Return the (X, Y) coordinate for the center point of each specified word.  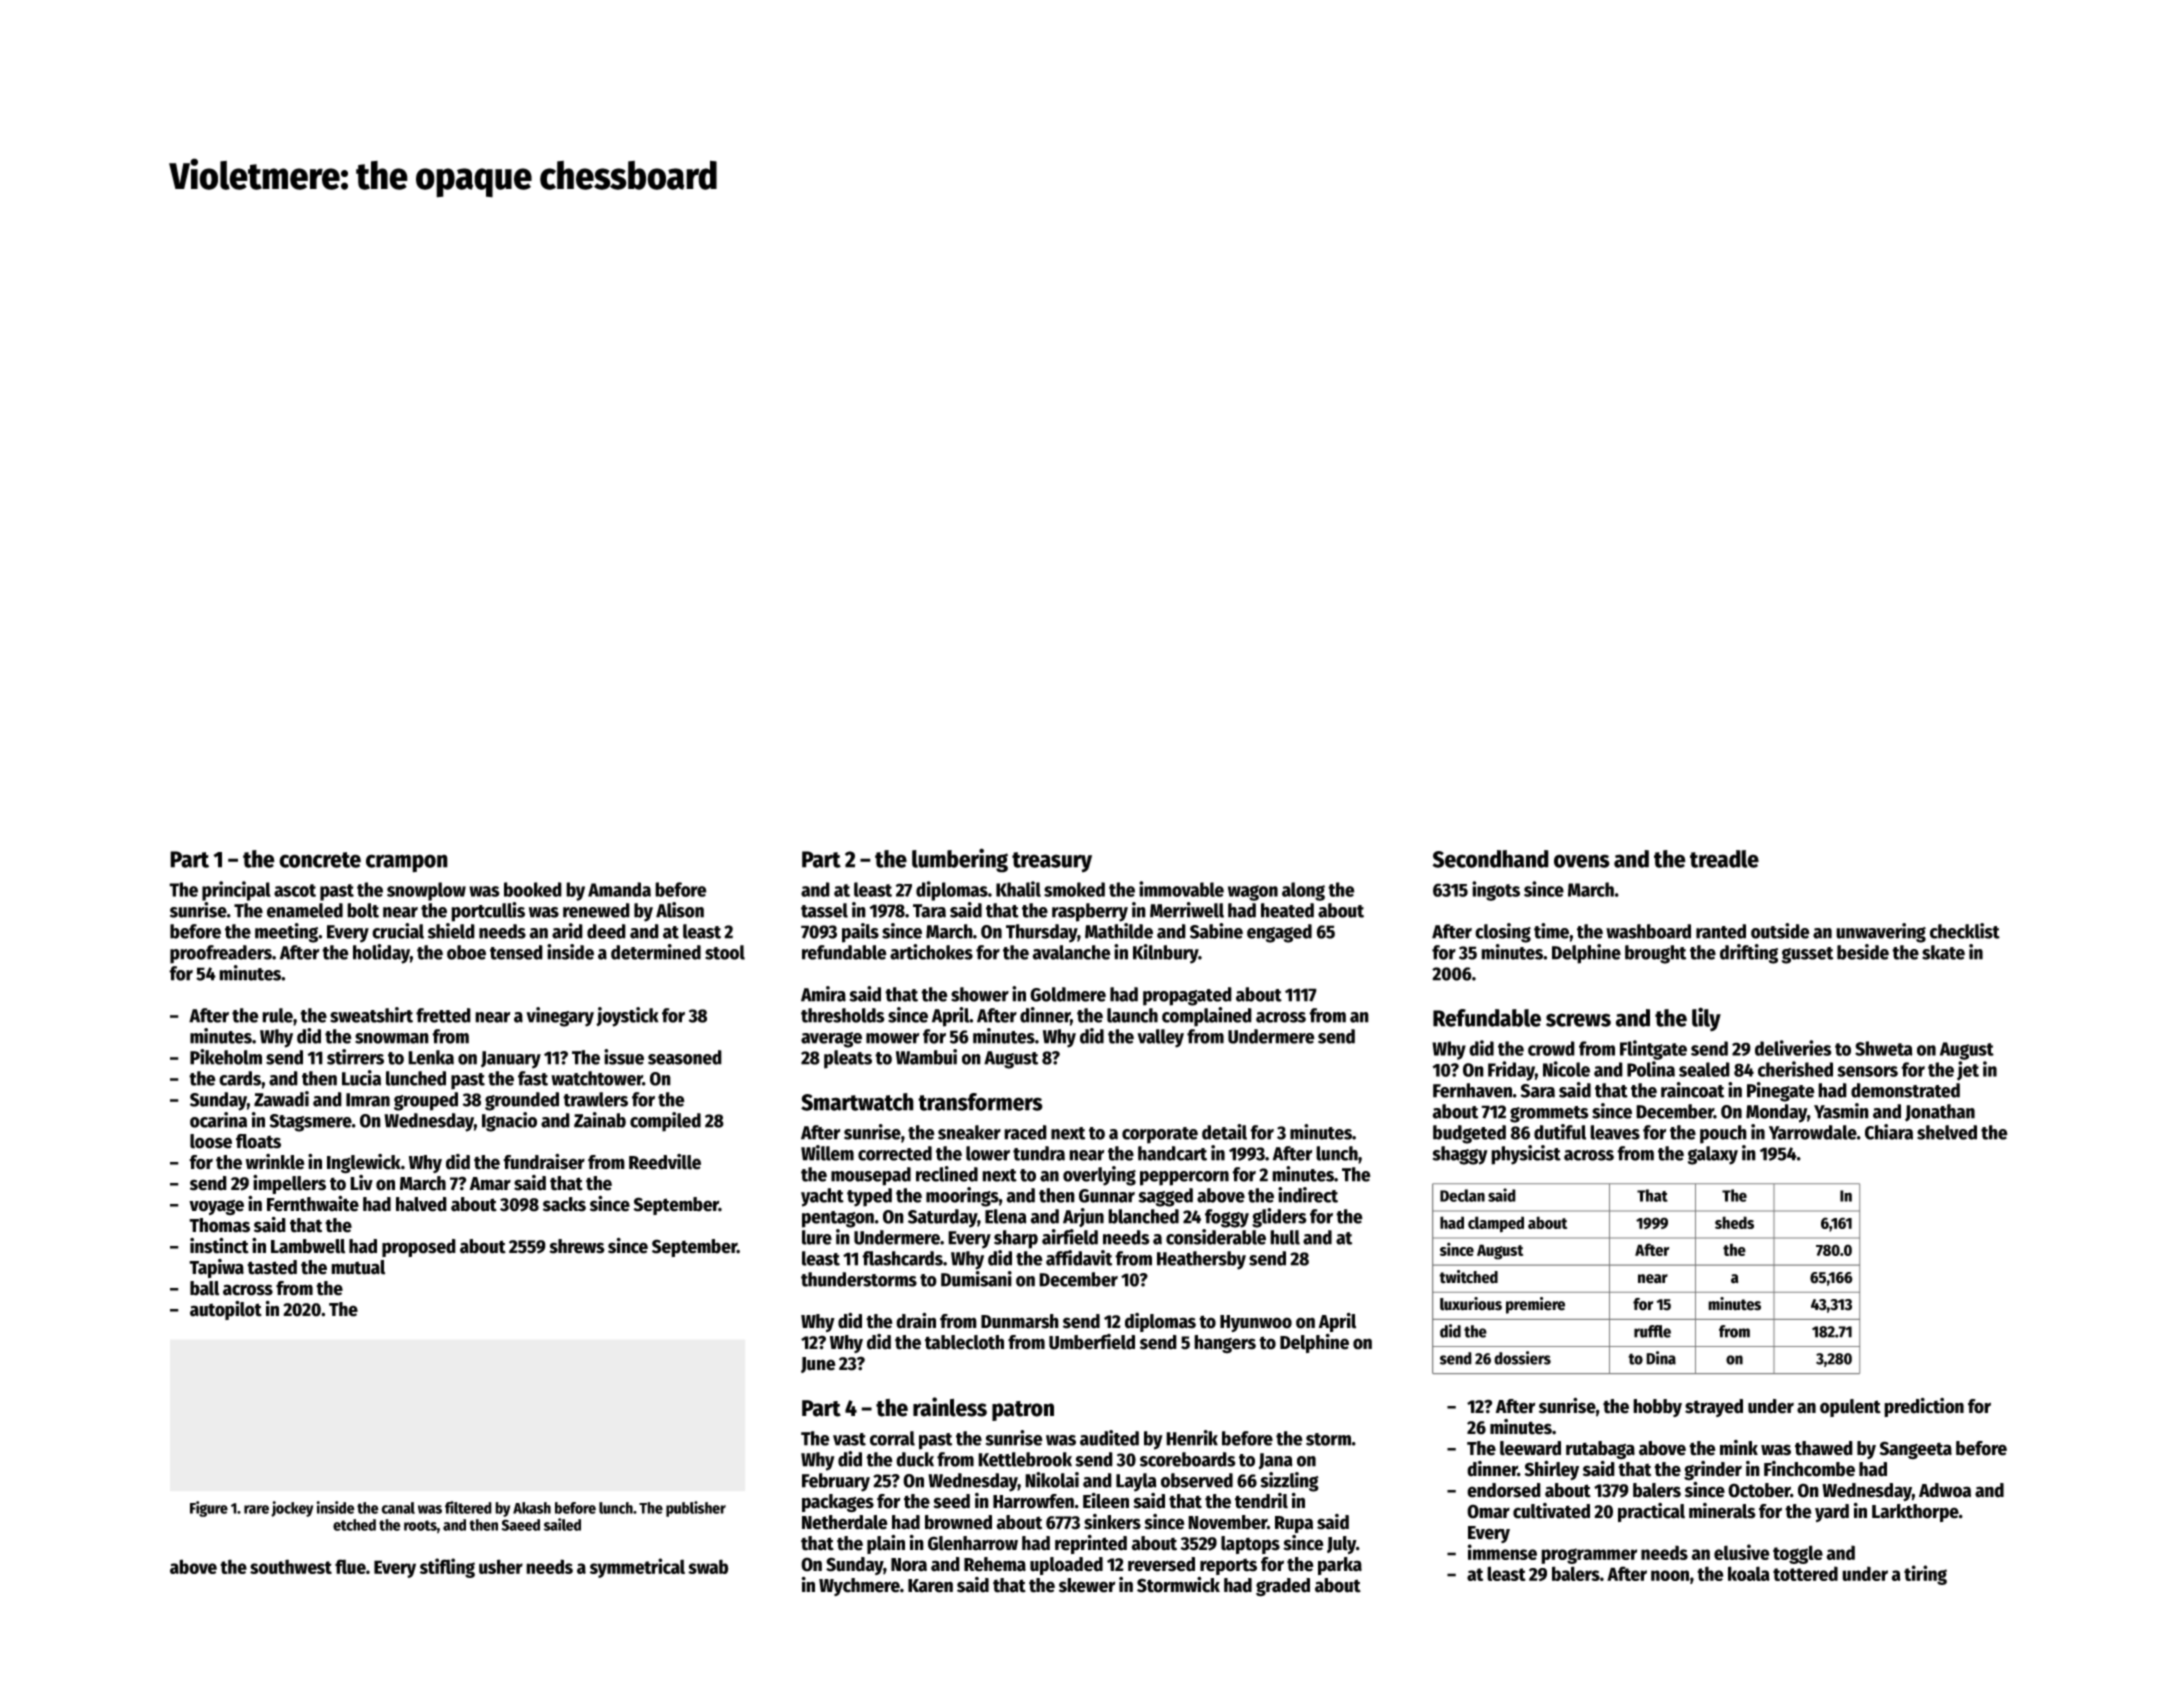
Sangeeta (1915, 1450)
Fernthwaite (313, 1203)
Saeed (520, 1525)
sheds (1734, 1222)
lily (1706, 1019)
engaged (1279, 933)
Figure (209, 1509)
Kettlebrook (1025, 1459)
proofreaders (221, 954)
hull (1285, 1237)
